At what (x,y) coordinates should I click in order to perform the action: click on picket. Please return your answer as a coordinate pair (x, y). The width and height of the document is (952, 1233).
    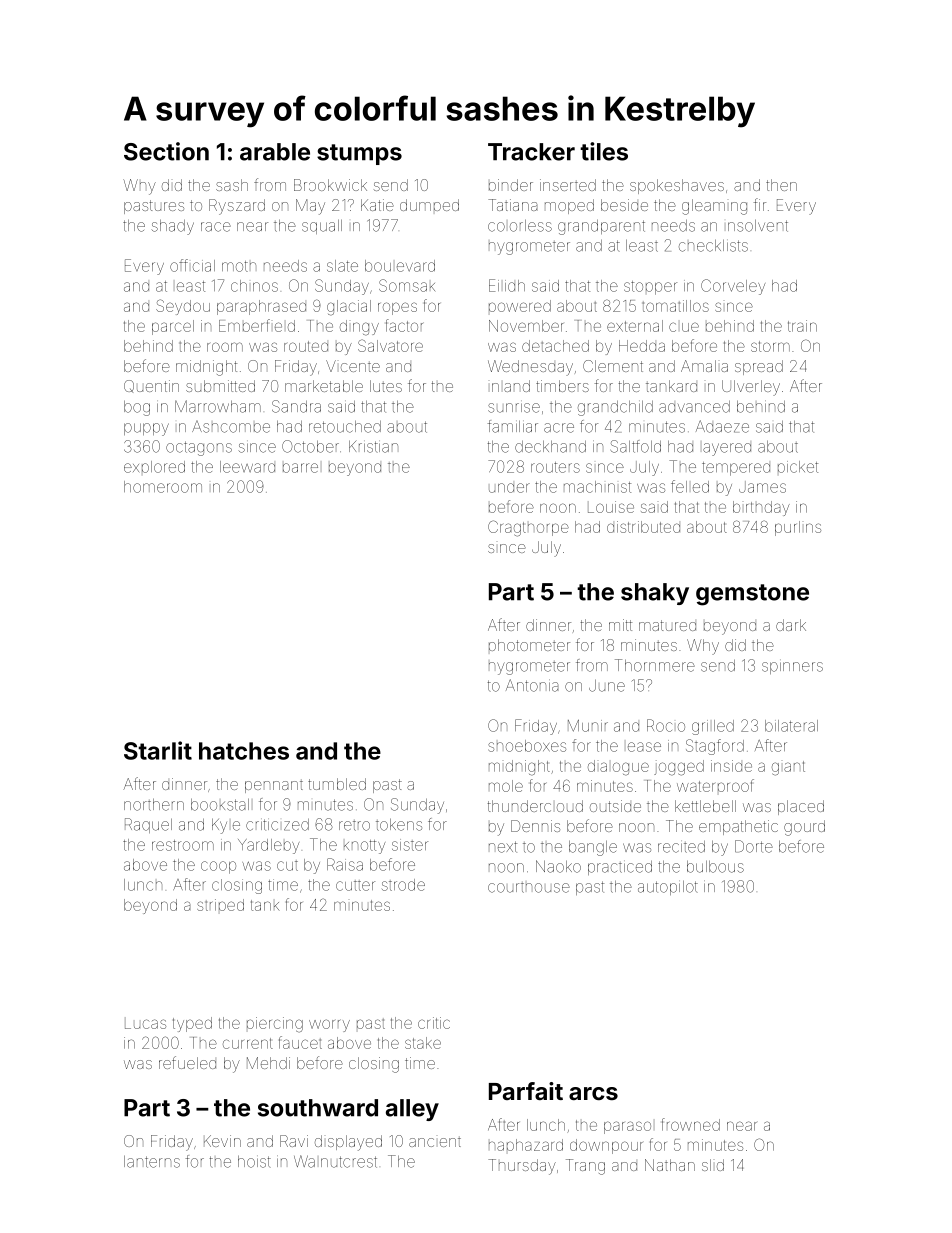
    Looking at the image, I should click on (798, 467).
